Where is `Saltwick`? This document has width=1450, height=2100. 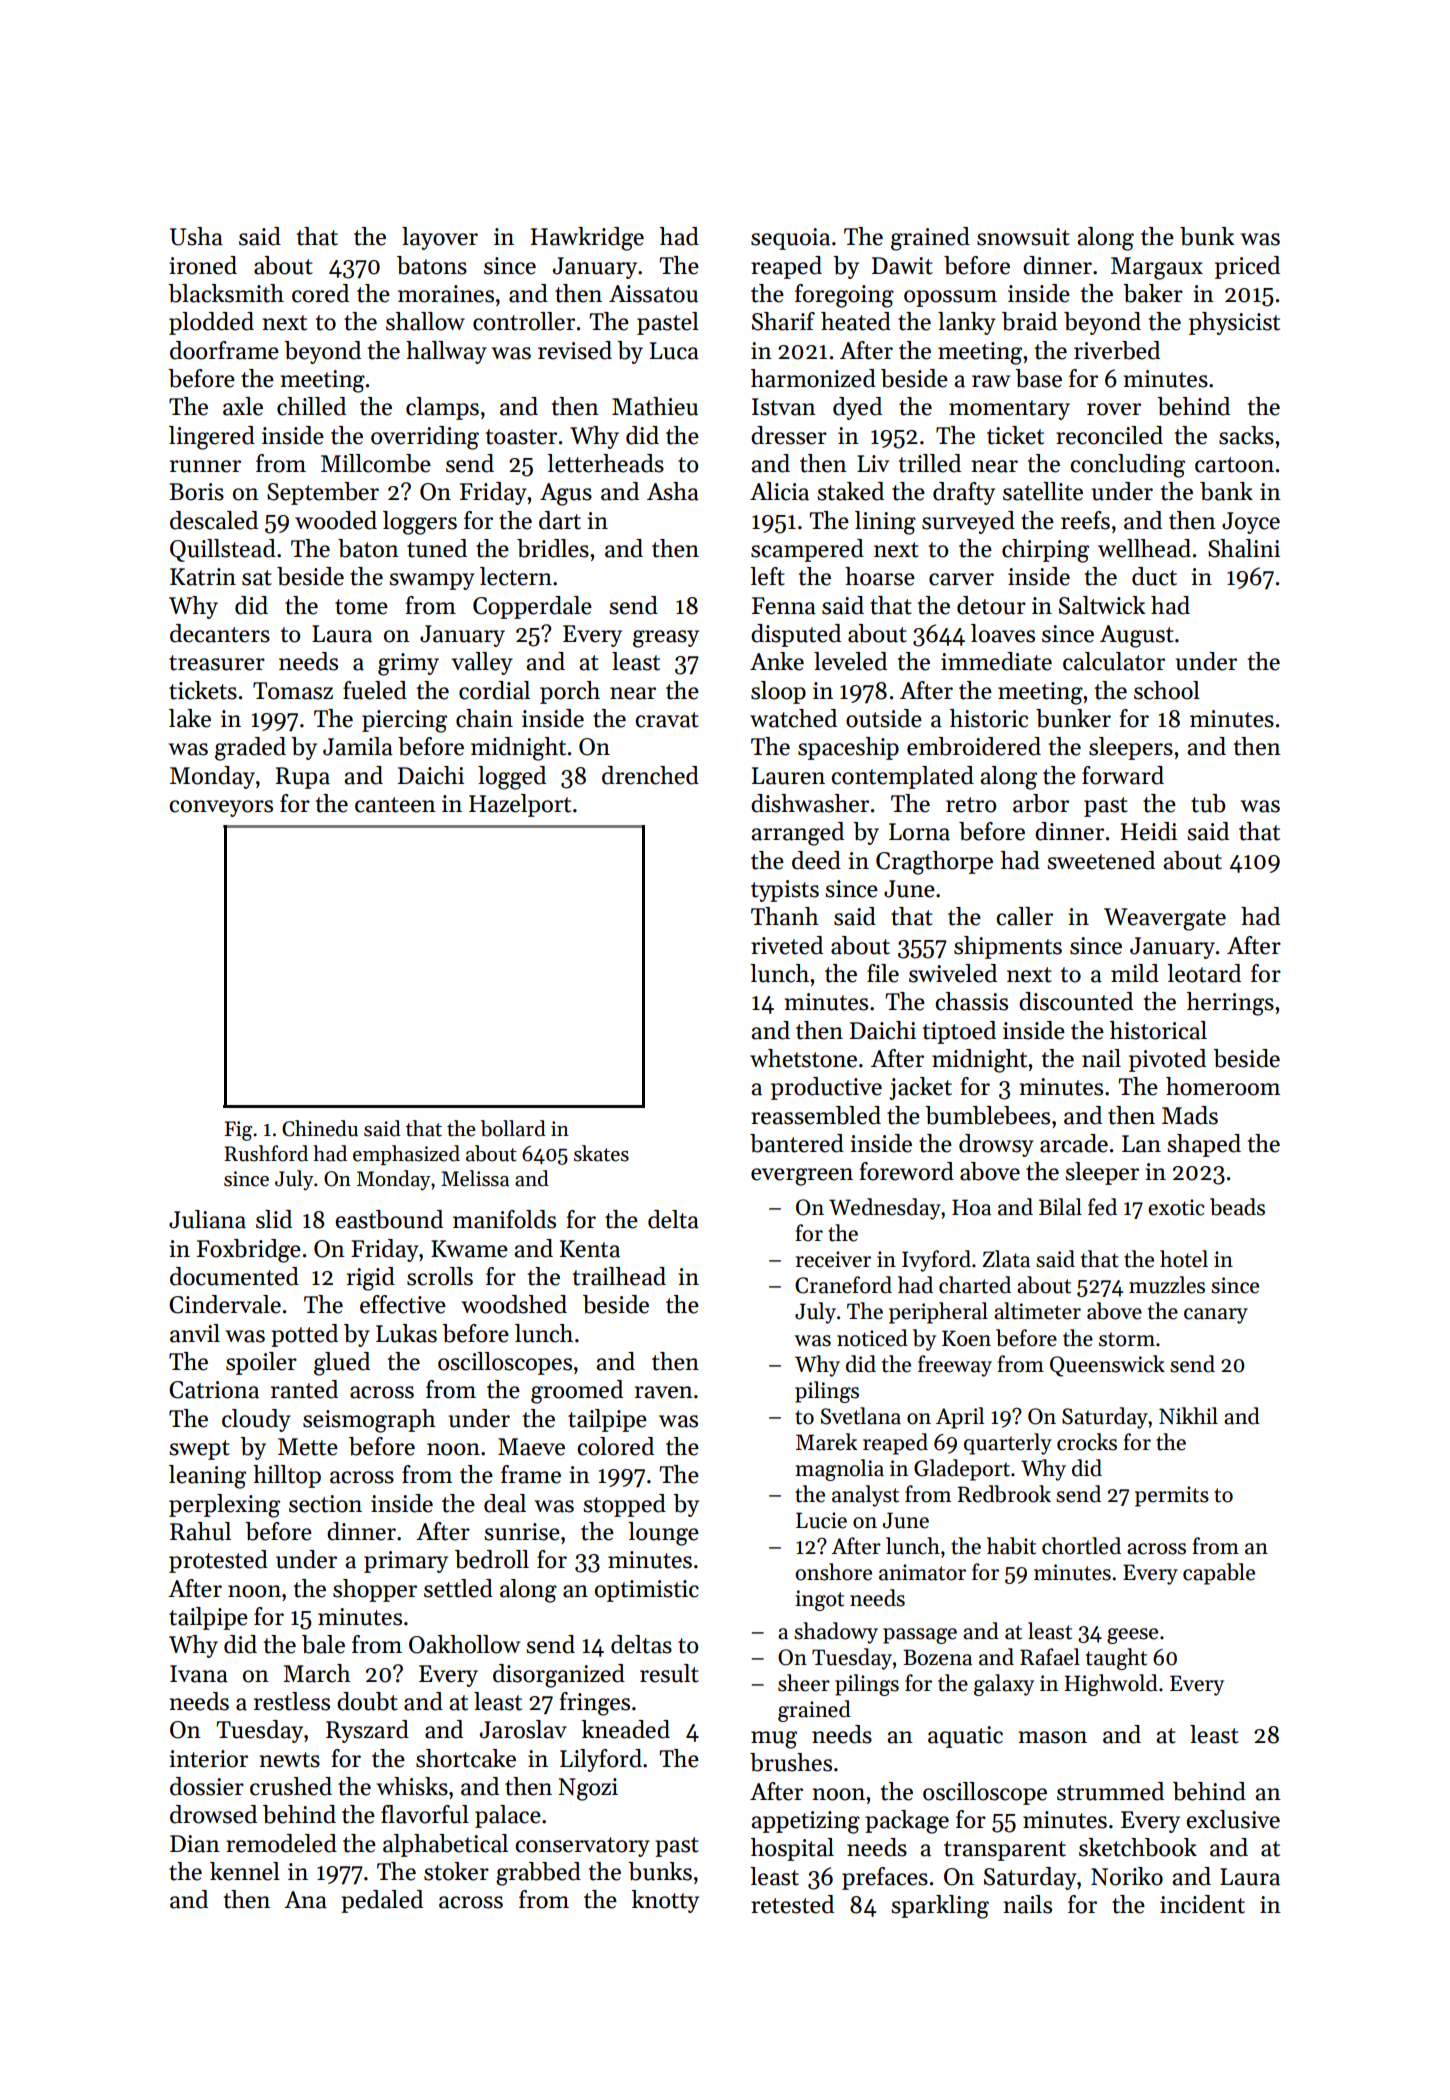 Saltwick is located at coordinates (1102, 605).
